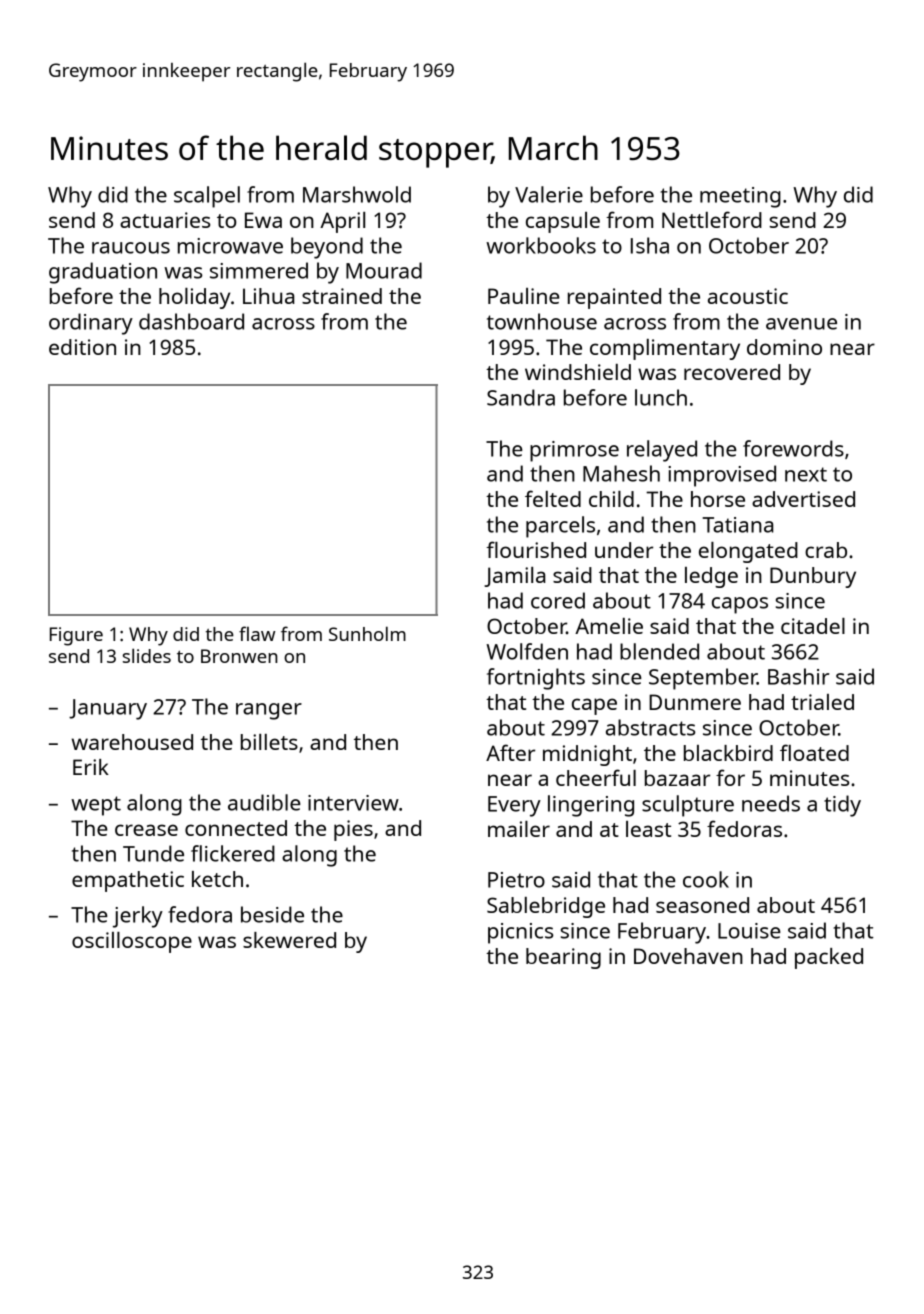  Describe the element at coordinates (740, 605) in the document. I see `capos` at that location.
